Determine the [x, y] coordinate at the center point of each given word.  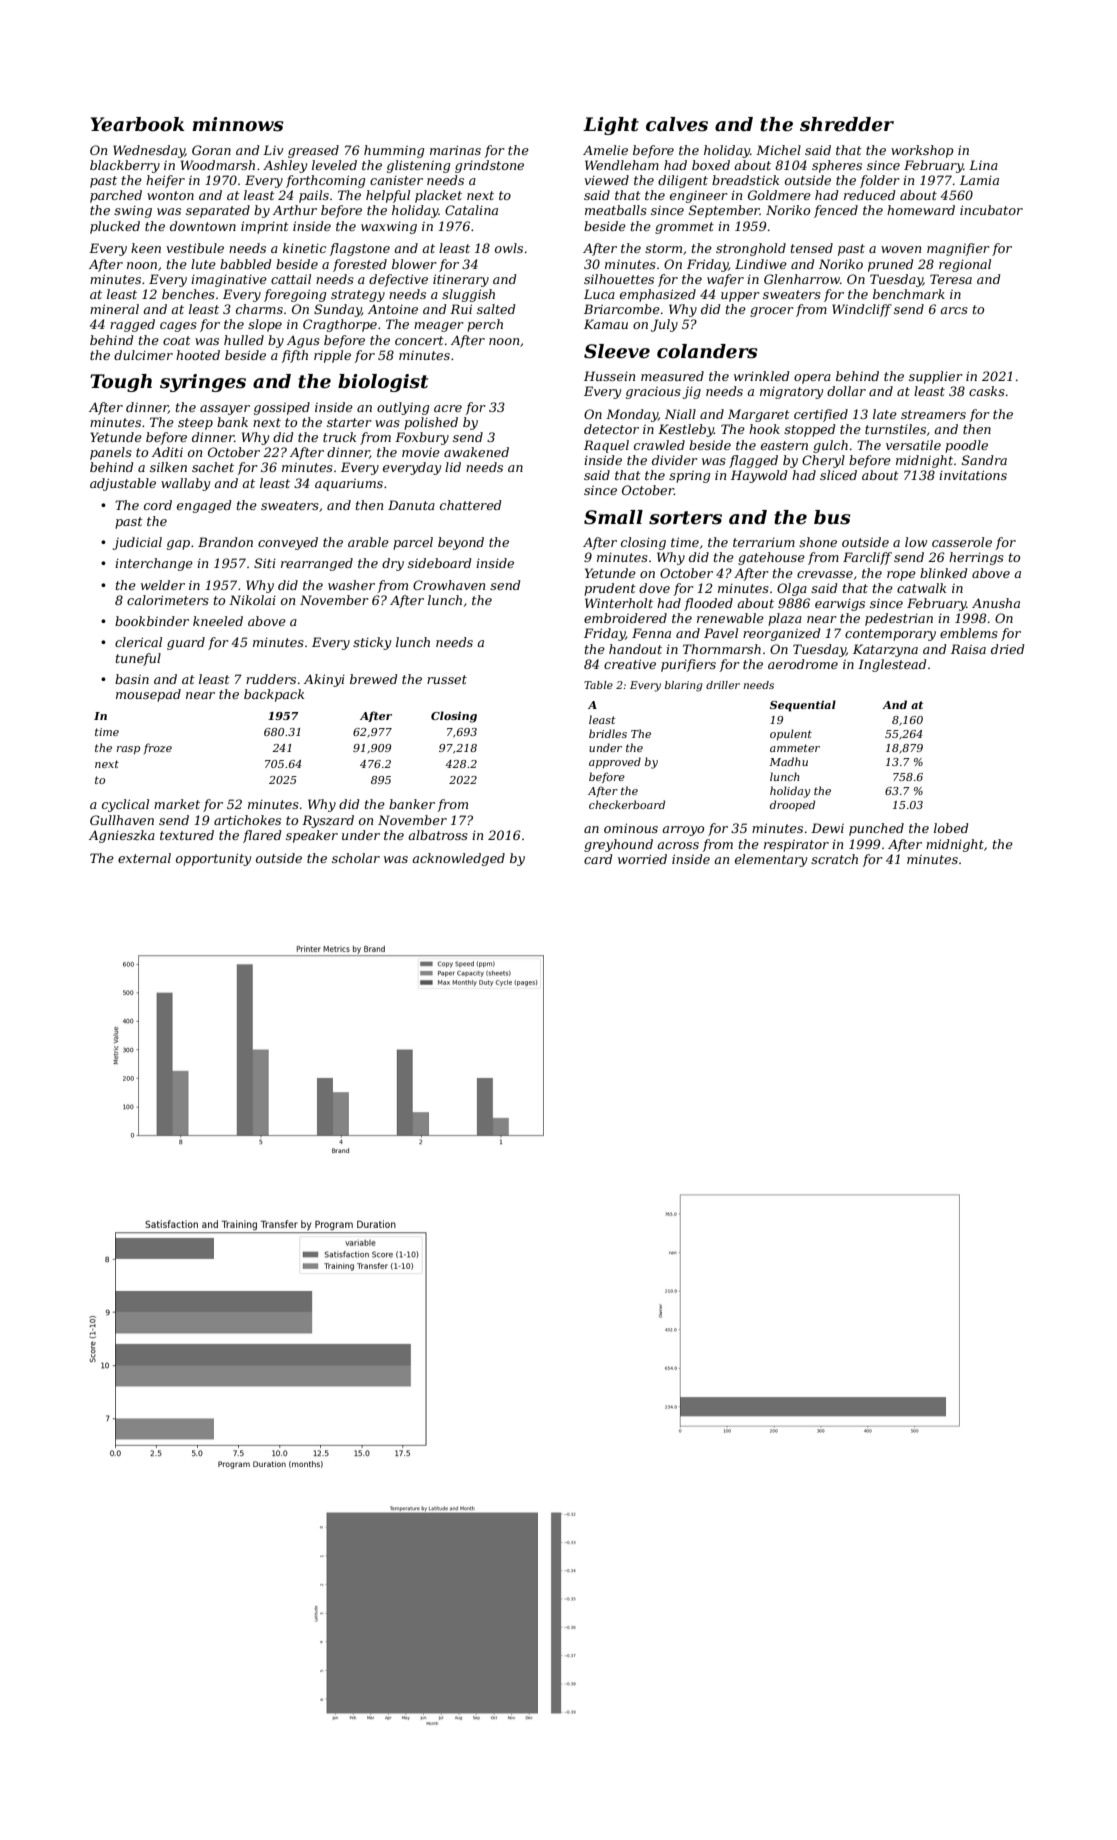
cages [178, 327]
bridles [608, 733]
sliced [838, 475]
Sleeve [617, 351]
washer [351, 585]
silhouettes [619, 279]
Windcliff [862, 310]
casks [987, 391]
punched [876, 829]
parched [116, 196]
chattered [470, 505]
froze [158, 748]
